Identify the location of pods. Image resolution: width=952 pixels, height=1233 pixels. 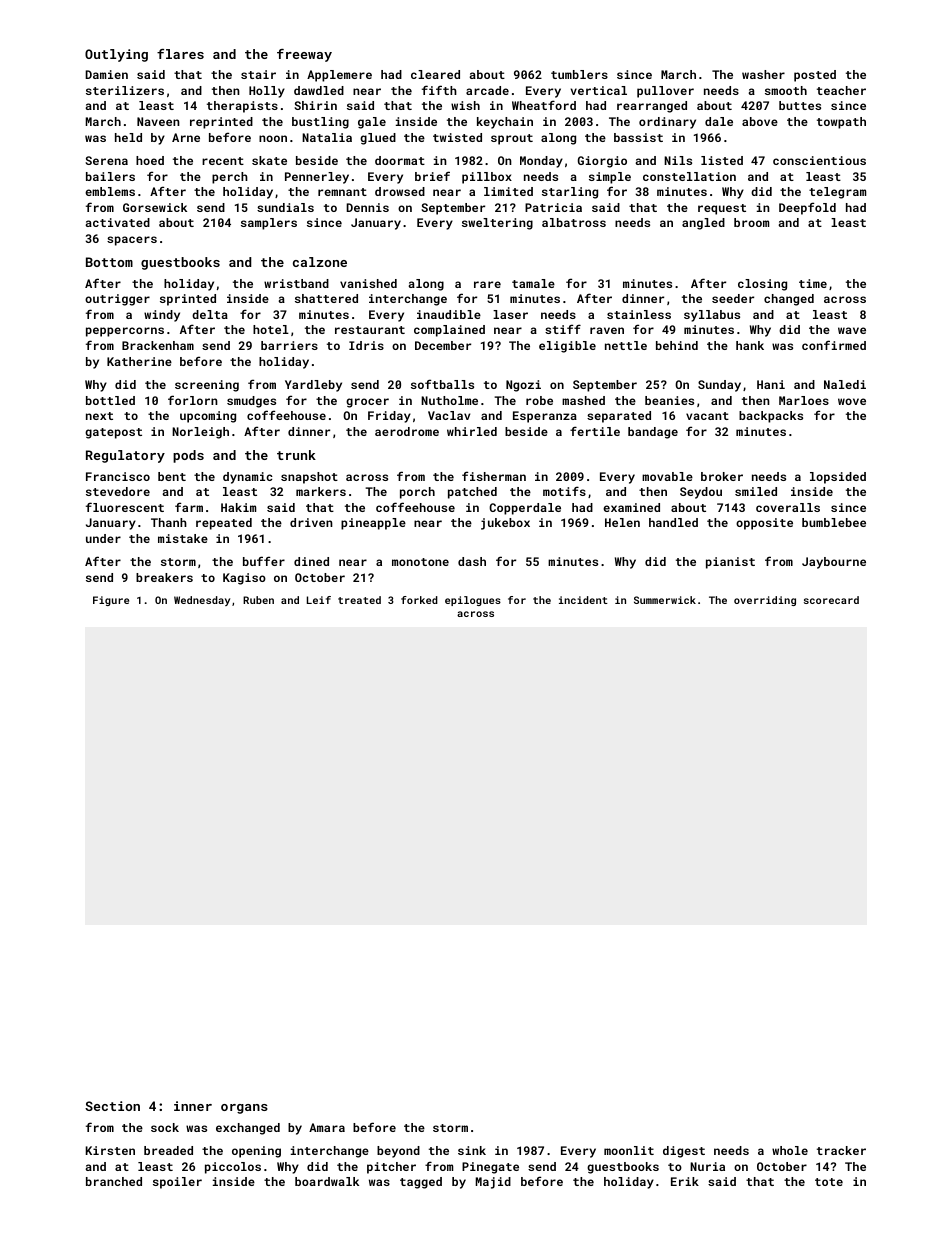
(188, 456).
